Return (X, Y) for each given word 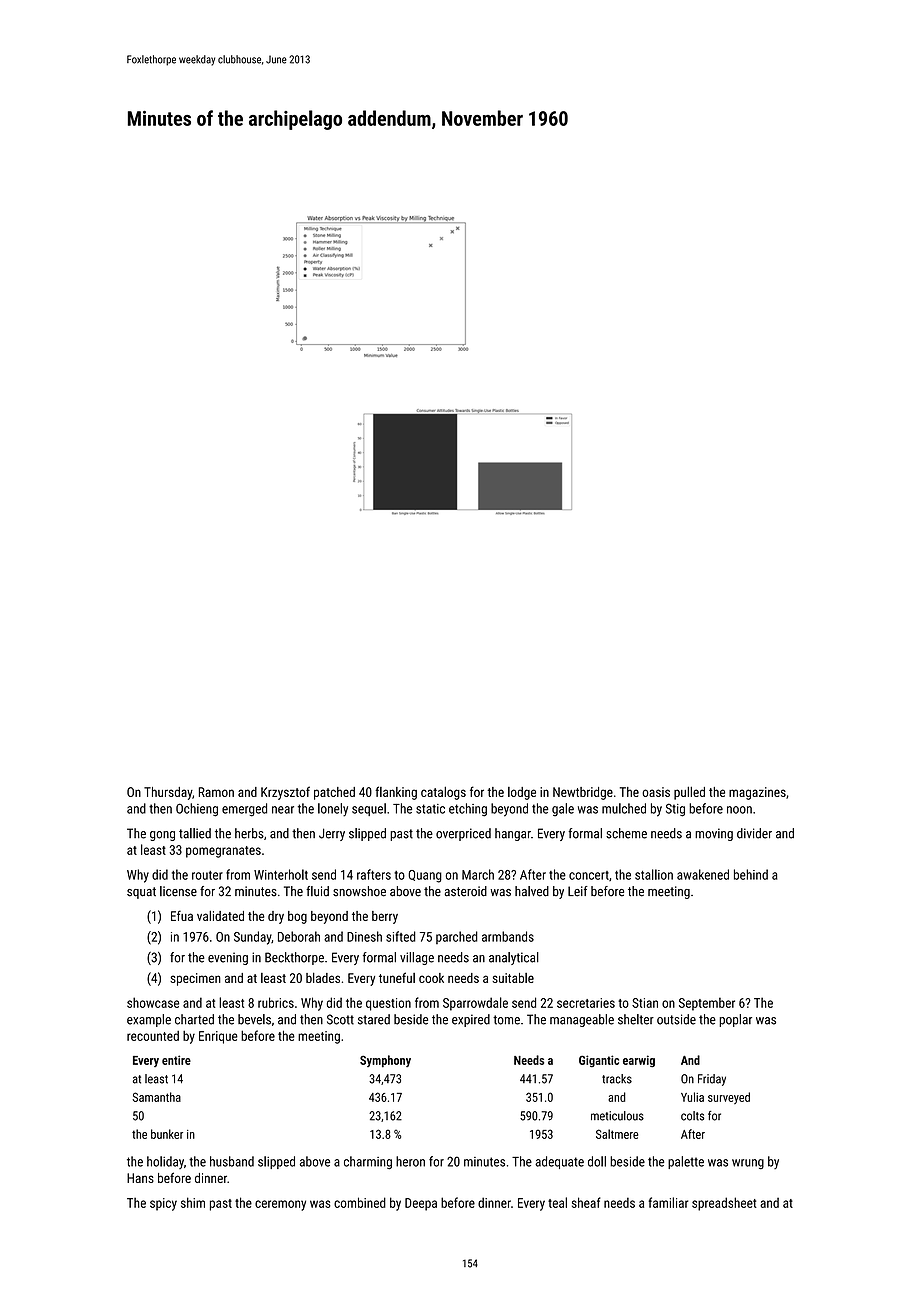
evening (228, 958)
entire (176, 1060)
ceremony (280, 1205)
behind (751, 874)
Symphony (385, 1061)
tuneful (397, 977)
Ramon (216, 792)
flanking (396, 793)
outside (676, 1019)
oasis (656, 792)
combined (360, 1202)
